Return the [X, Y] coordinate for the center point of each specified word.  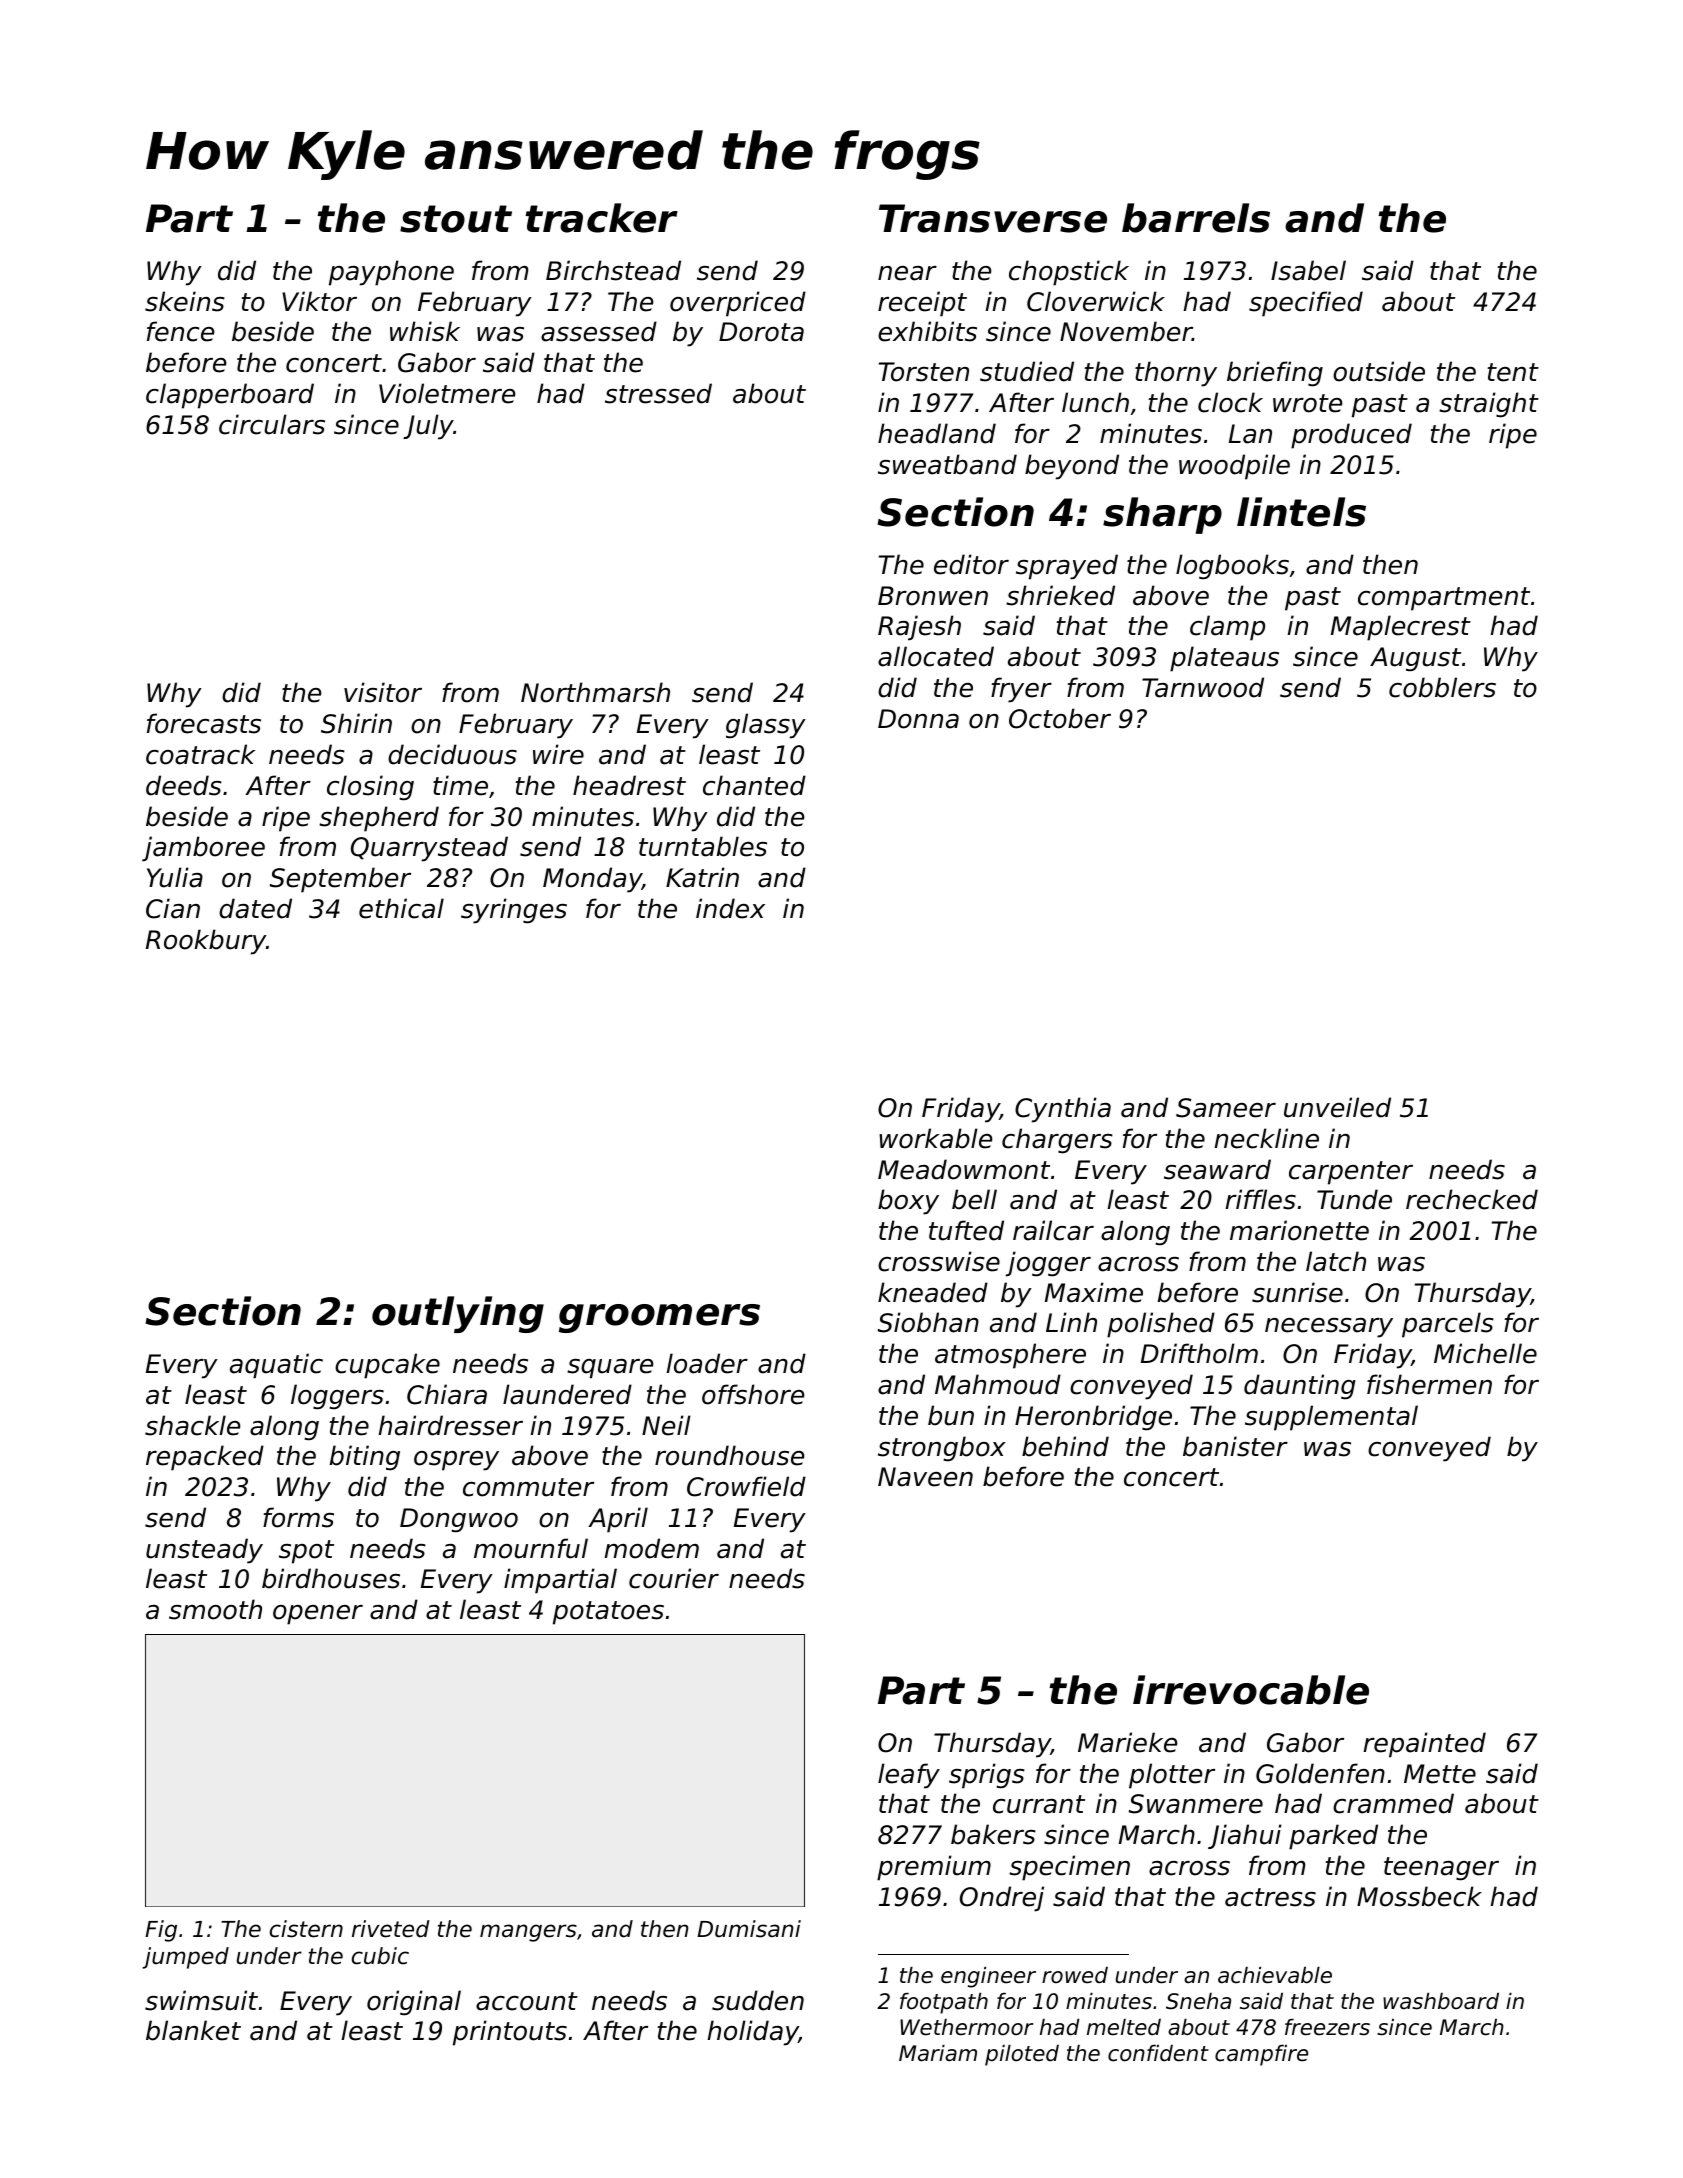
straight [1489, 405]
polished [1161, 1325]
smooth [215, 1609]
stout [456, 219]
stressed [658, 393]
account [527, 2001]
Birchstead [613, 270]
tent [1513, 372]
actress [1270, 1897]
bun [951, 1415]
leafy [909, 1776]
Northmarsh [595, 692]
